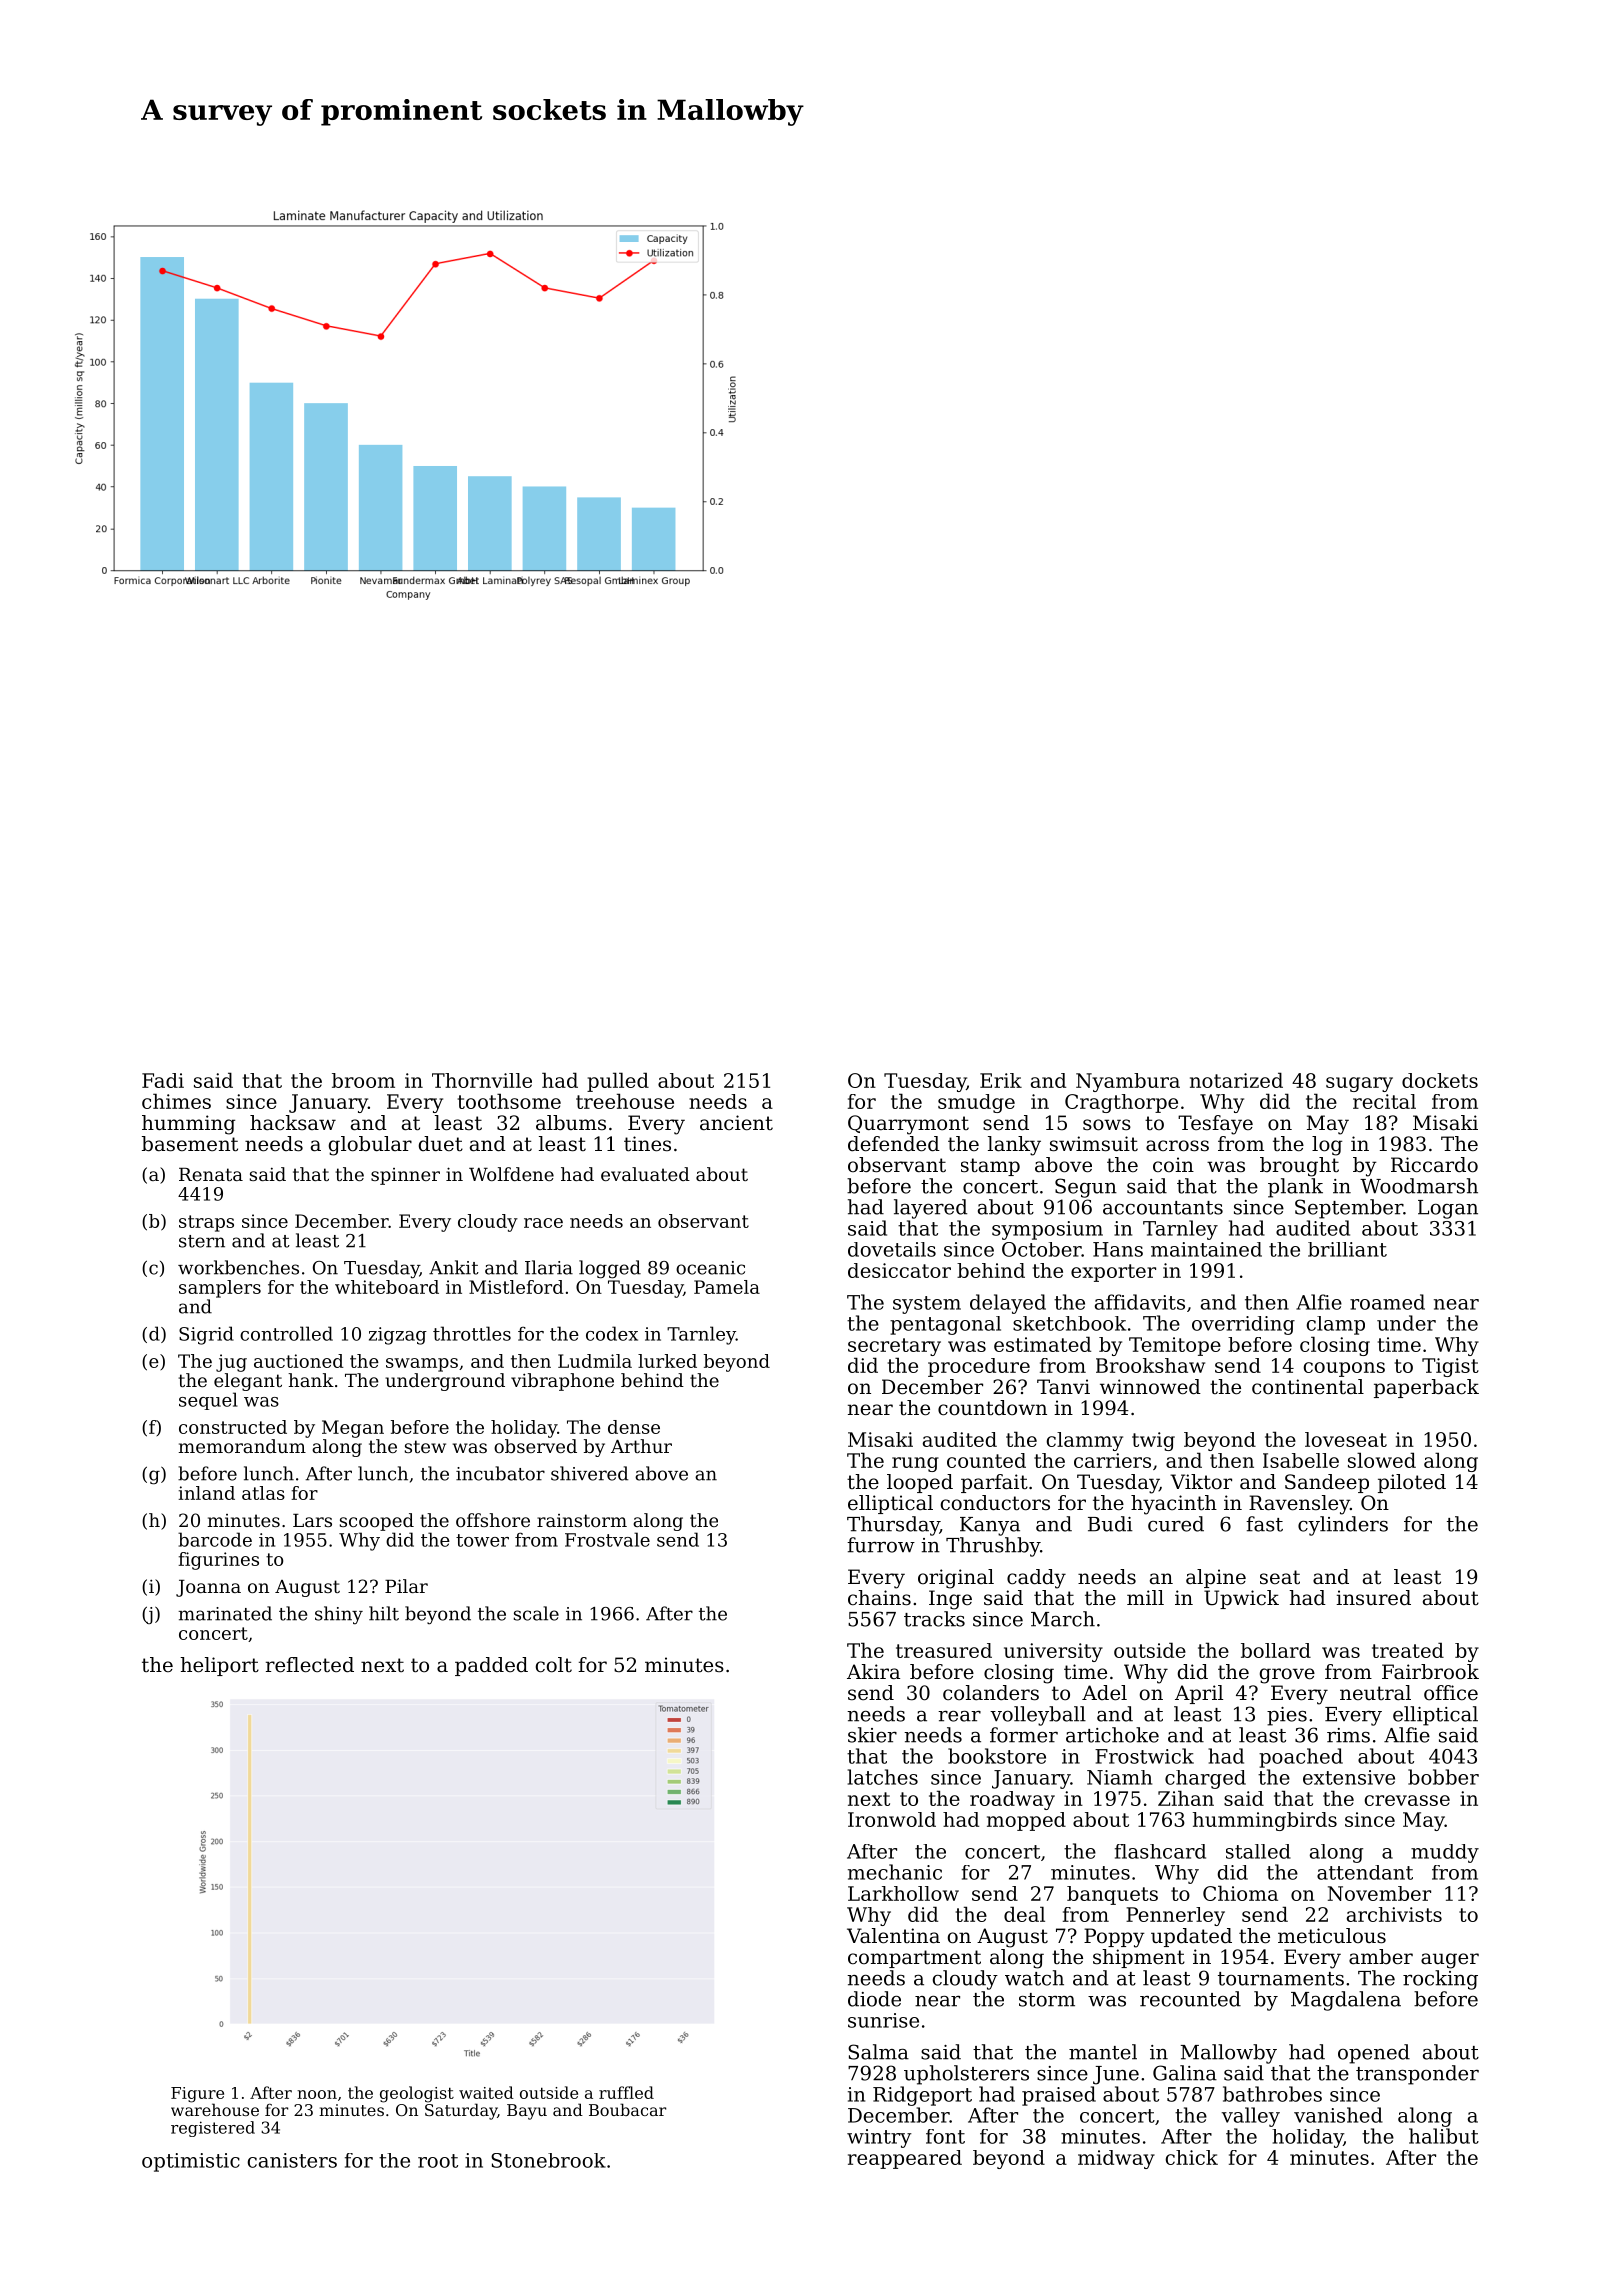 The image size is (1620, 2292). I want to click on accountants, so click(1163, 1208).
